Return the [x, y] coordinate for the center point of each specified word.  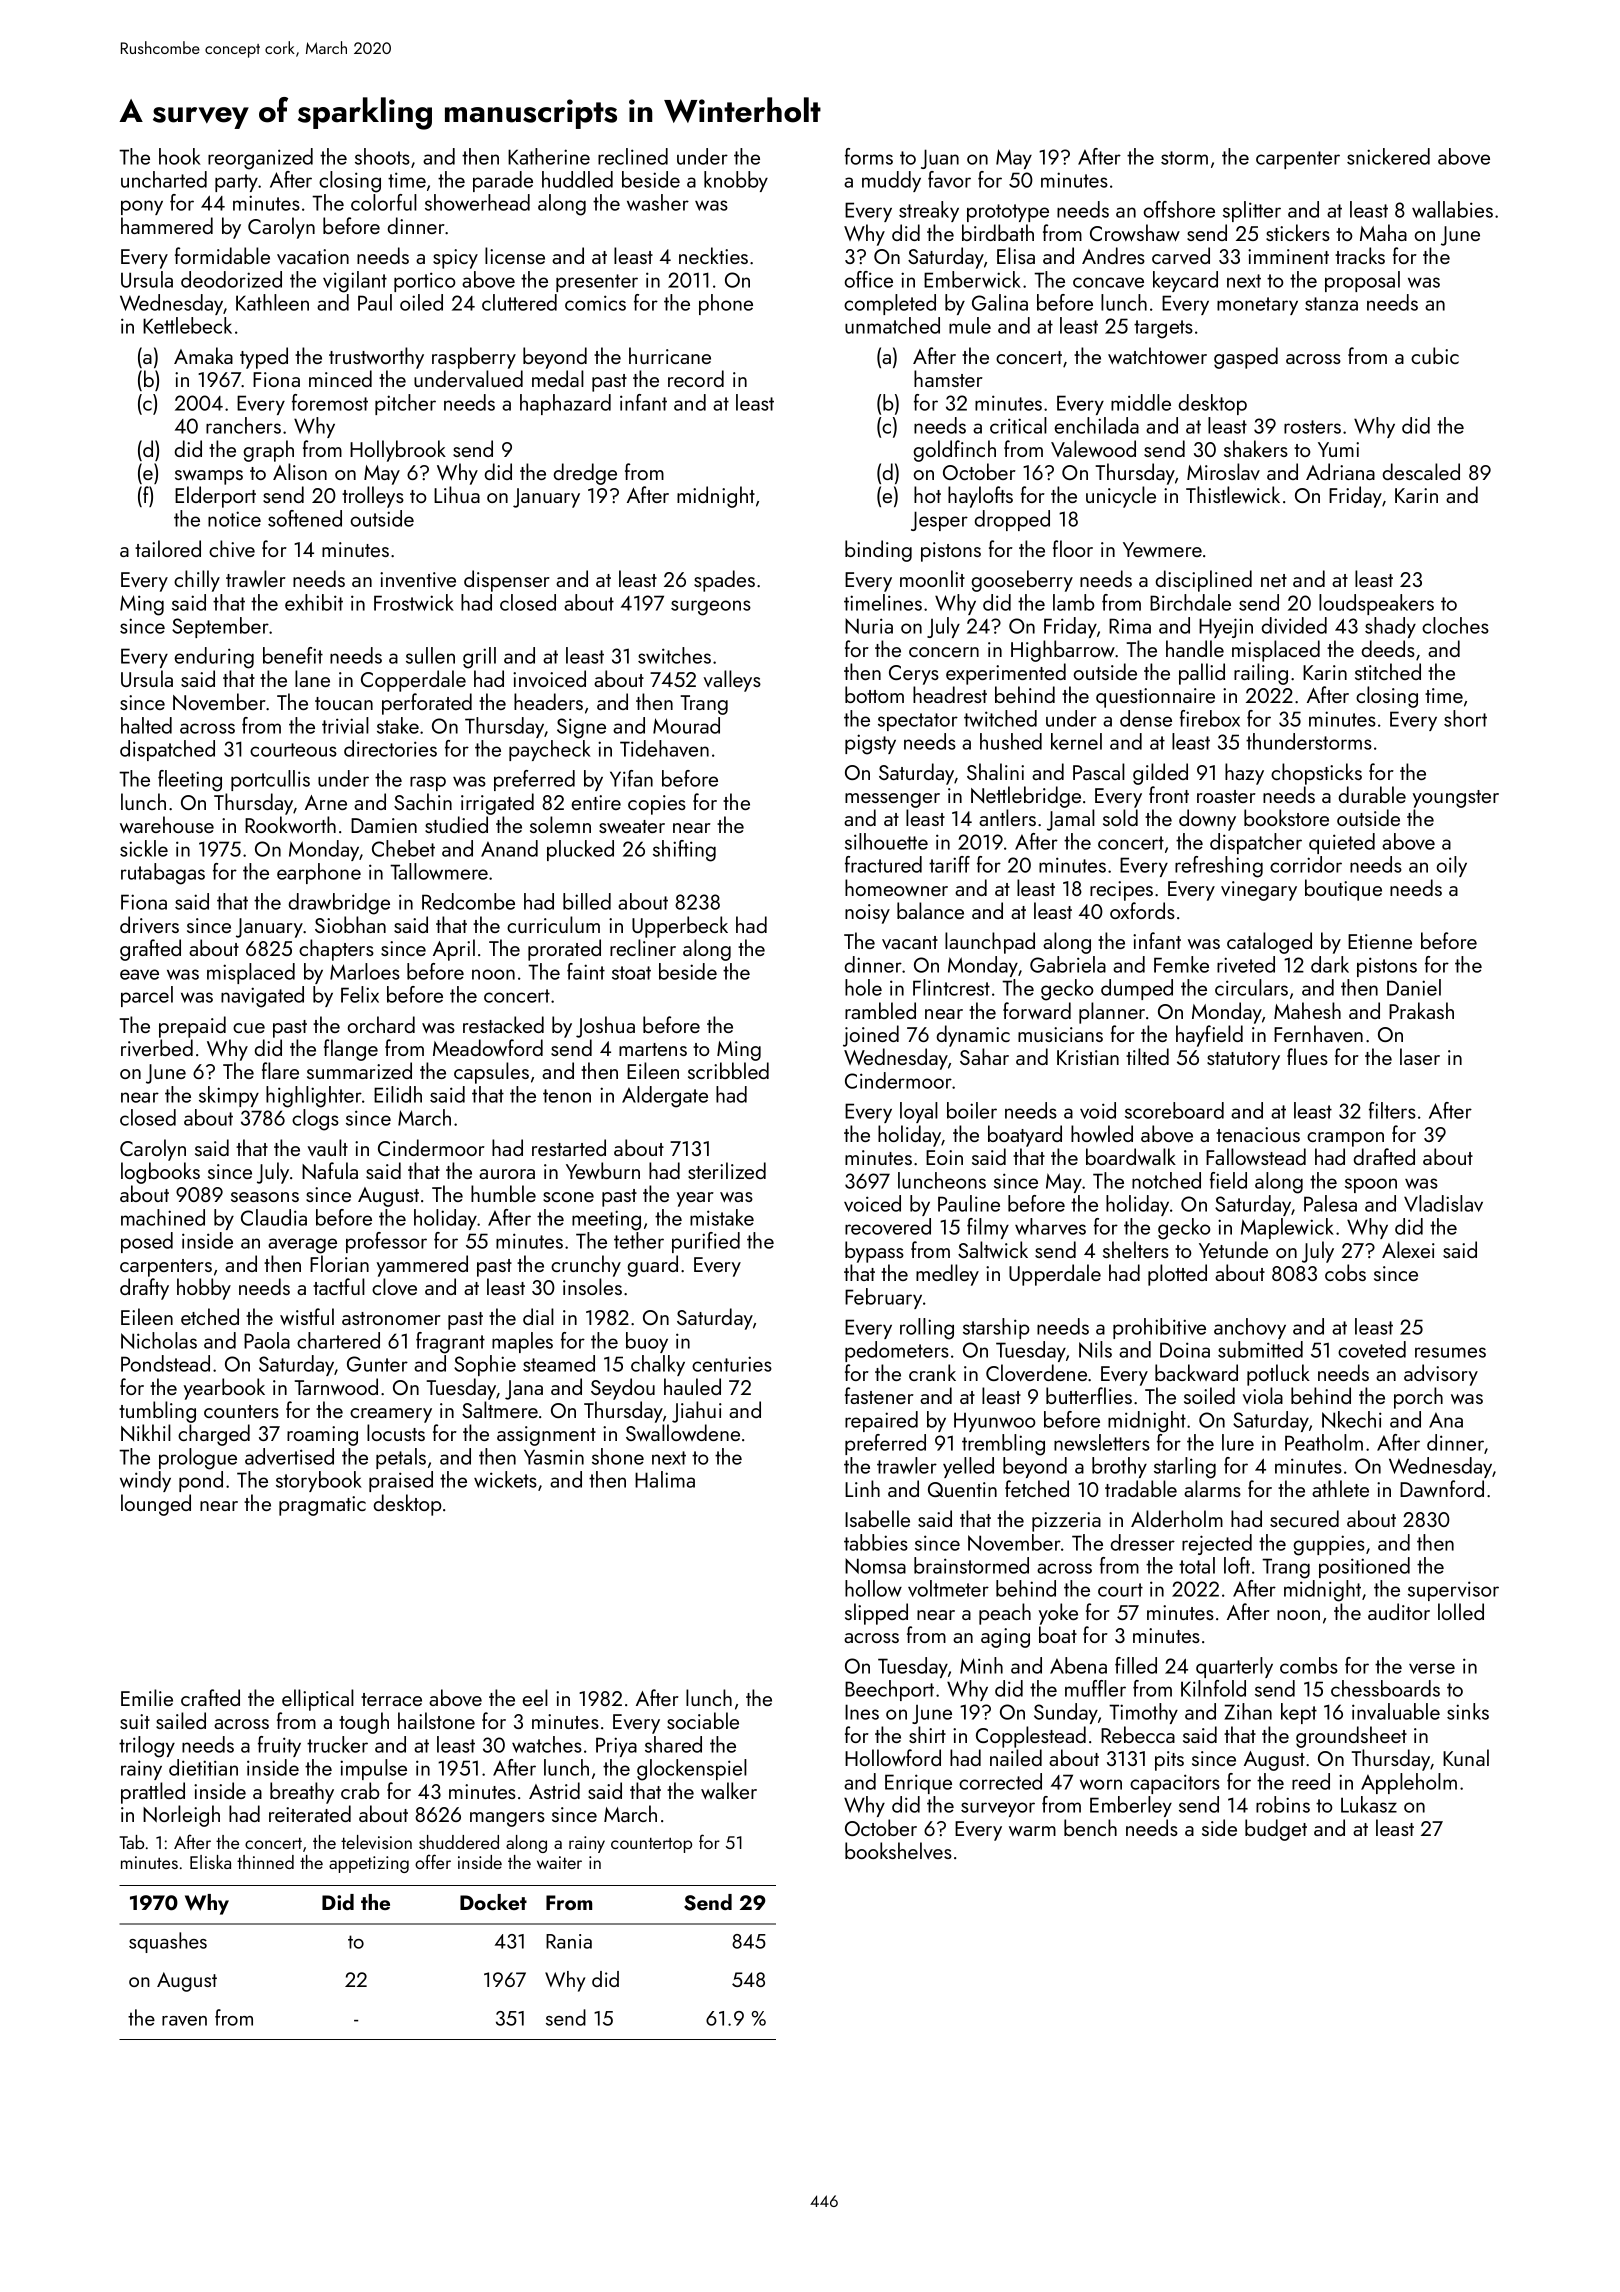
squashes [168, 1942]
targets [1163, 329]
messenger [892, 800]
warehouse [167, 824]
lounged [156, 1505]
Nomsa [875, 1566]
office [868, 279]
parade [503, 181]
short [1465, 718]
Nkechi [1352, 1419]
